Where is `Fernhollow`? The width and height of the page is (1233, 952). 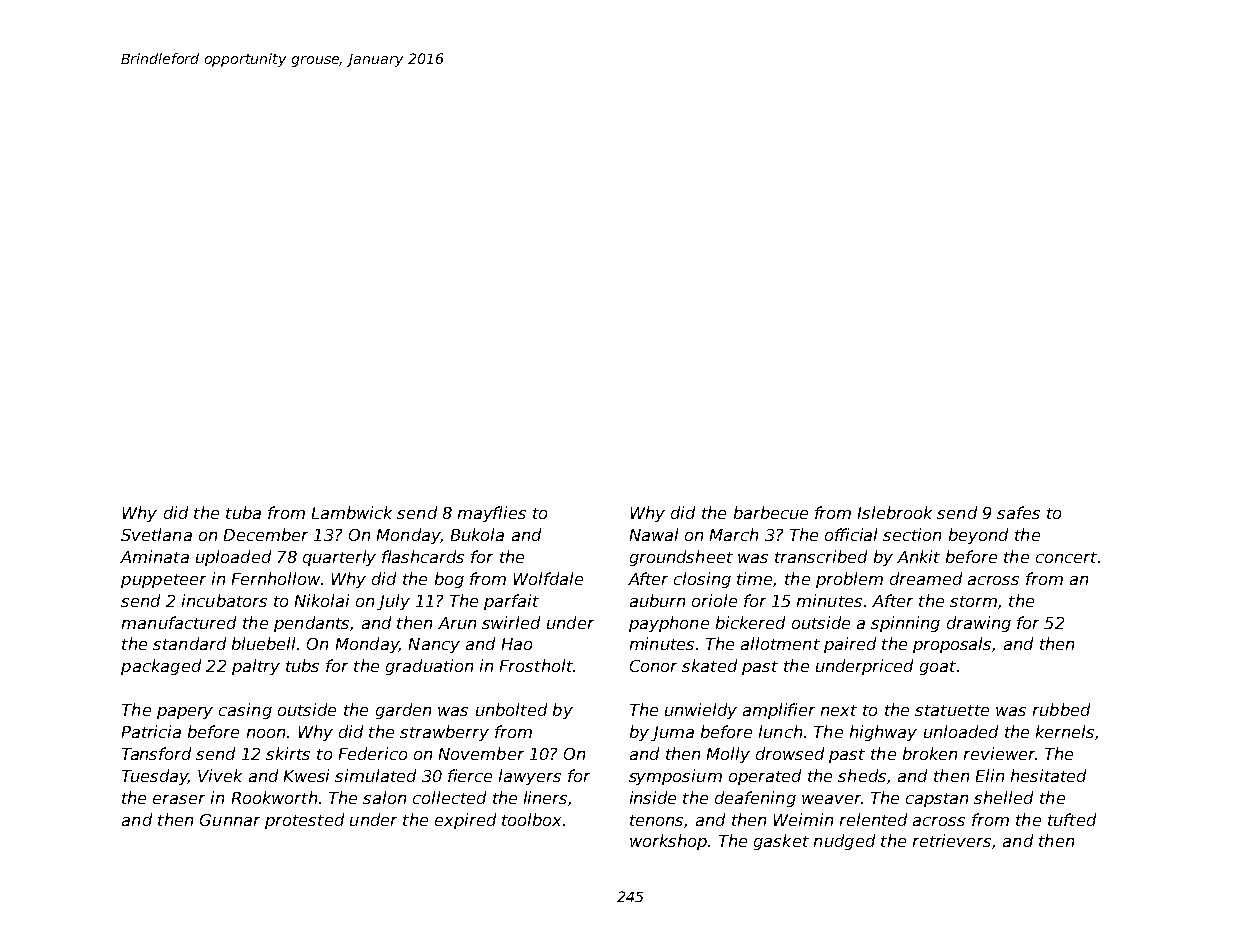
Fernhollow is located at coordinates (276, 578).
